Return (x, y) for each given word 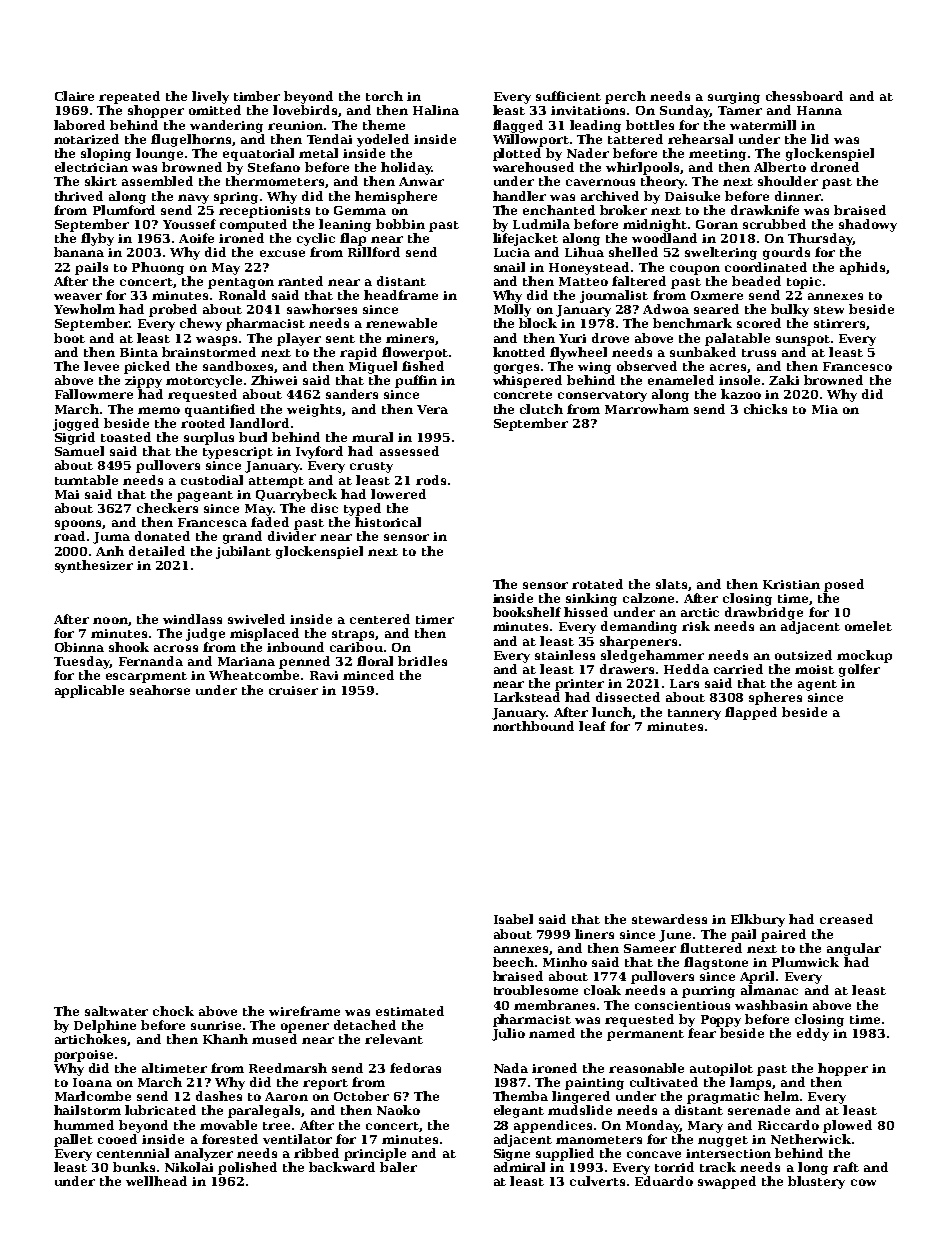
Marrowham (647, 409)
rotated (597, 584)
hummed (84, 1125)
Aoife (196, 238)
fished (423, 366)
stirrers (839, 323)
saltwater (116, 1011)
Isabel (513, 919)
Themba (520, 1096)
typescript (238, 453)
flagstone (716, 963)
